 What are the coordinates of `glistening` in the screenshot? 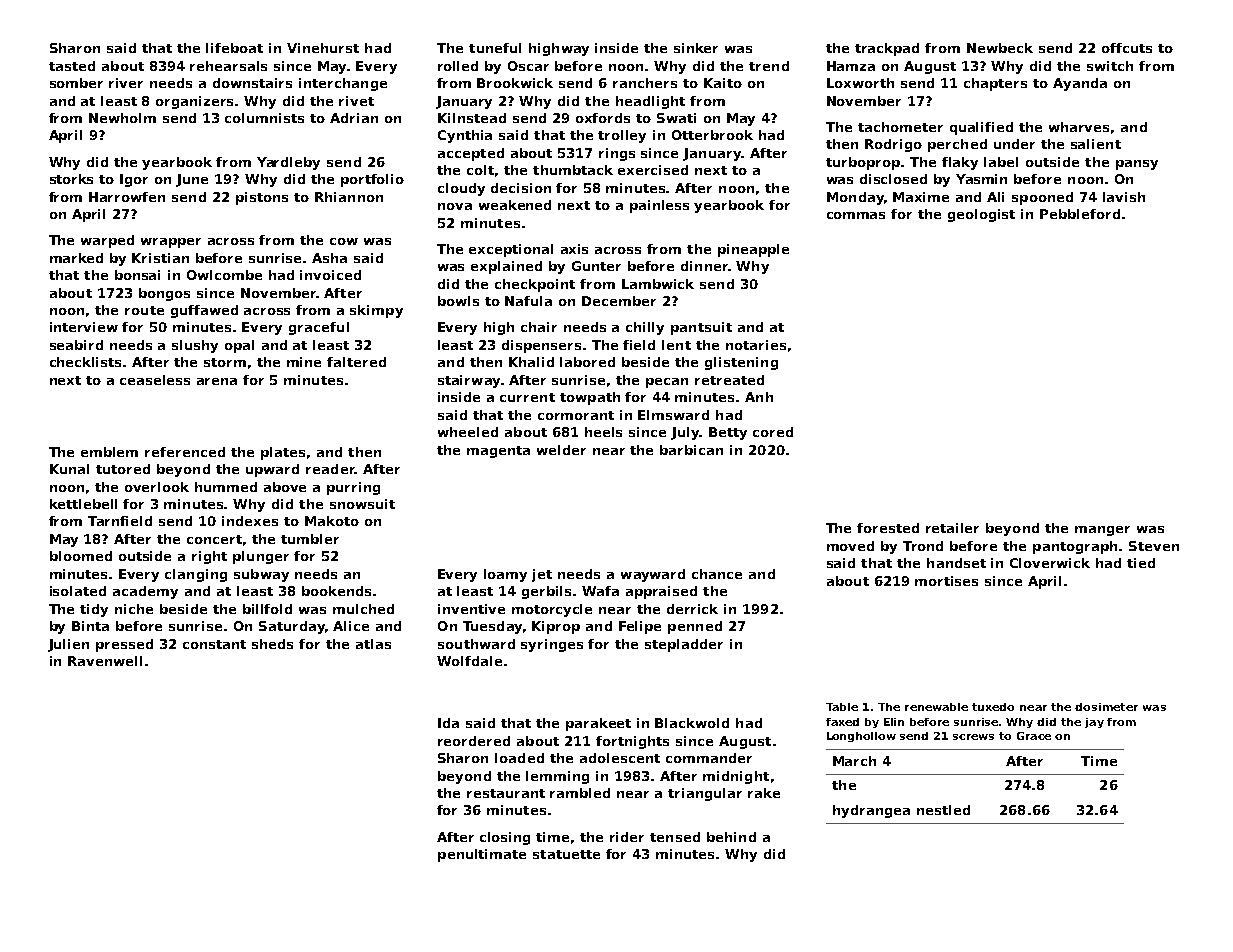 It's located at (741, 363).
